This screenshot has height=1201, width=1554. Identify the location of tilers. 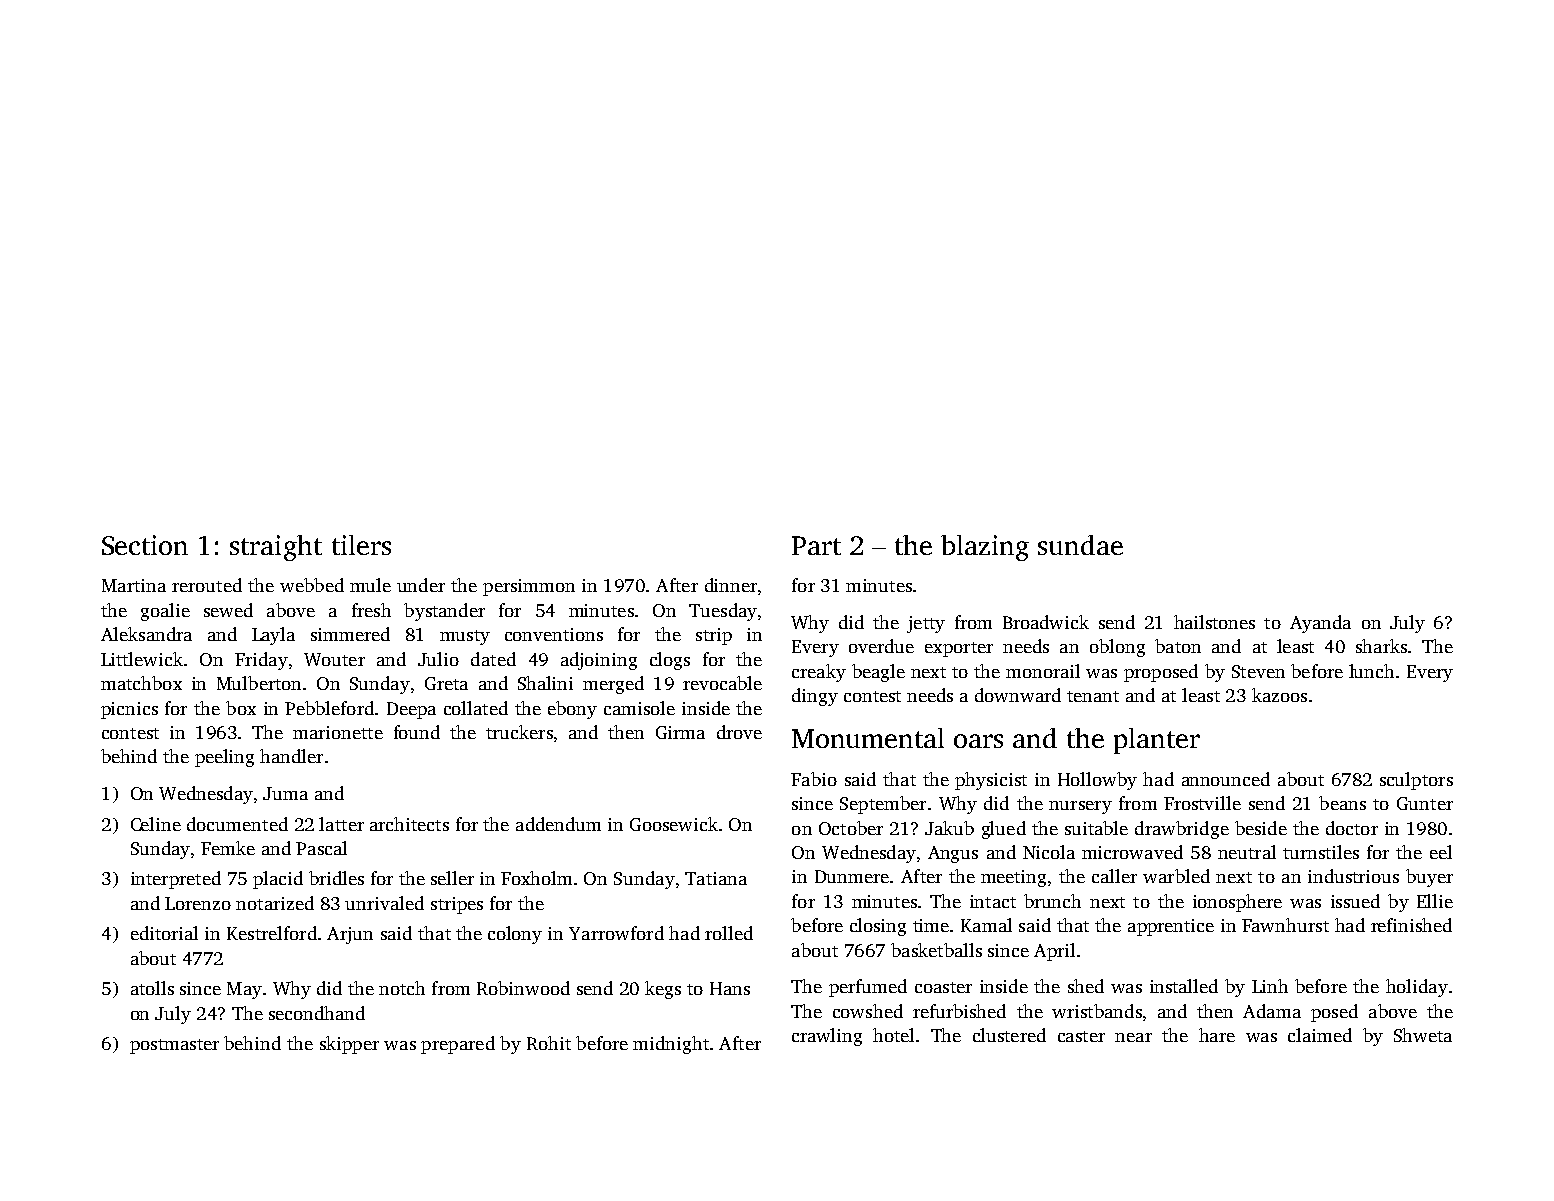
(361, 545).
